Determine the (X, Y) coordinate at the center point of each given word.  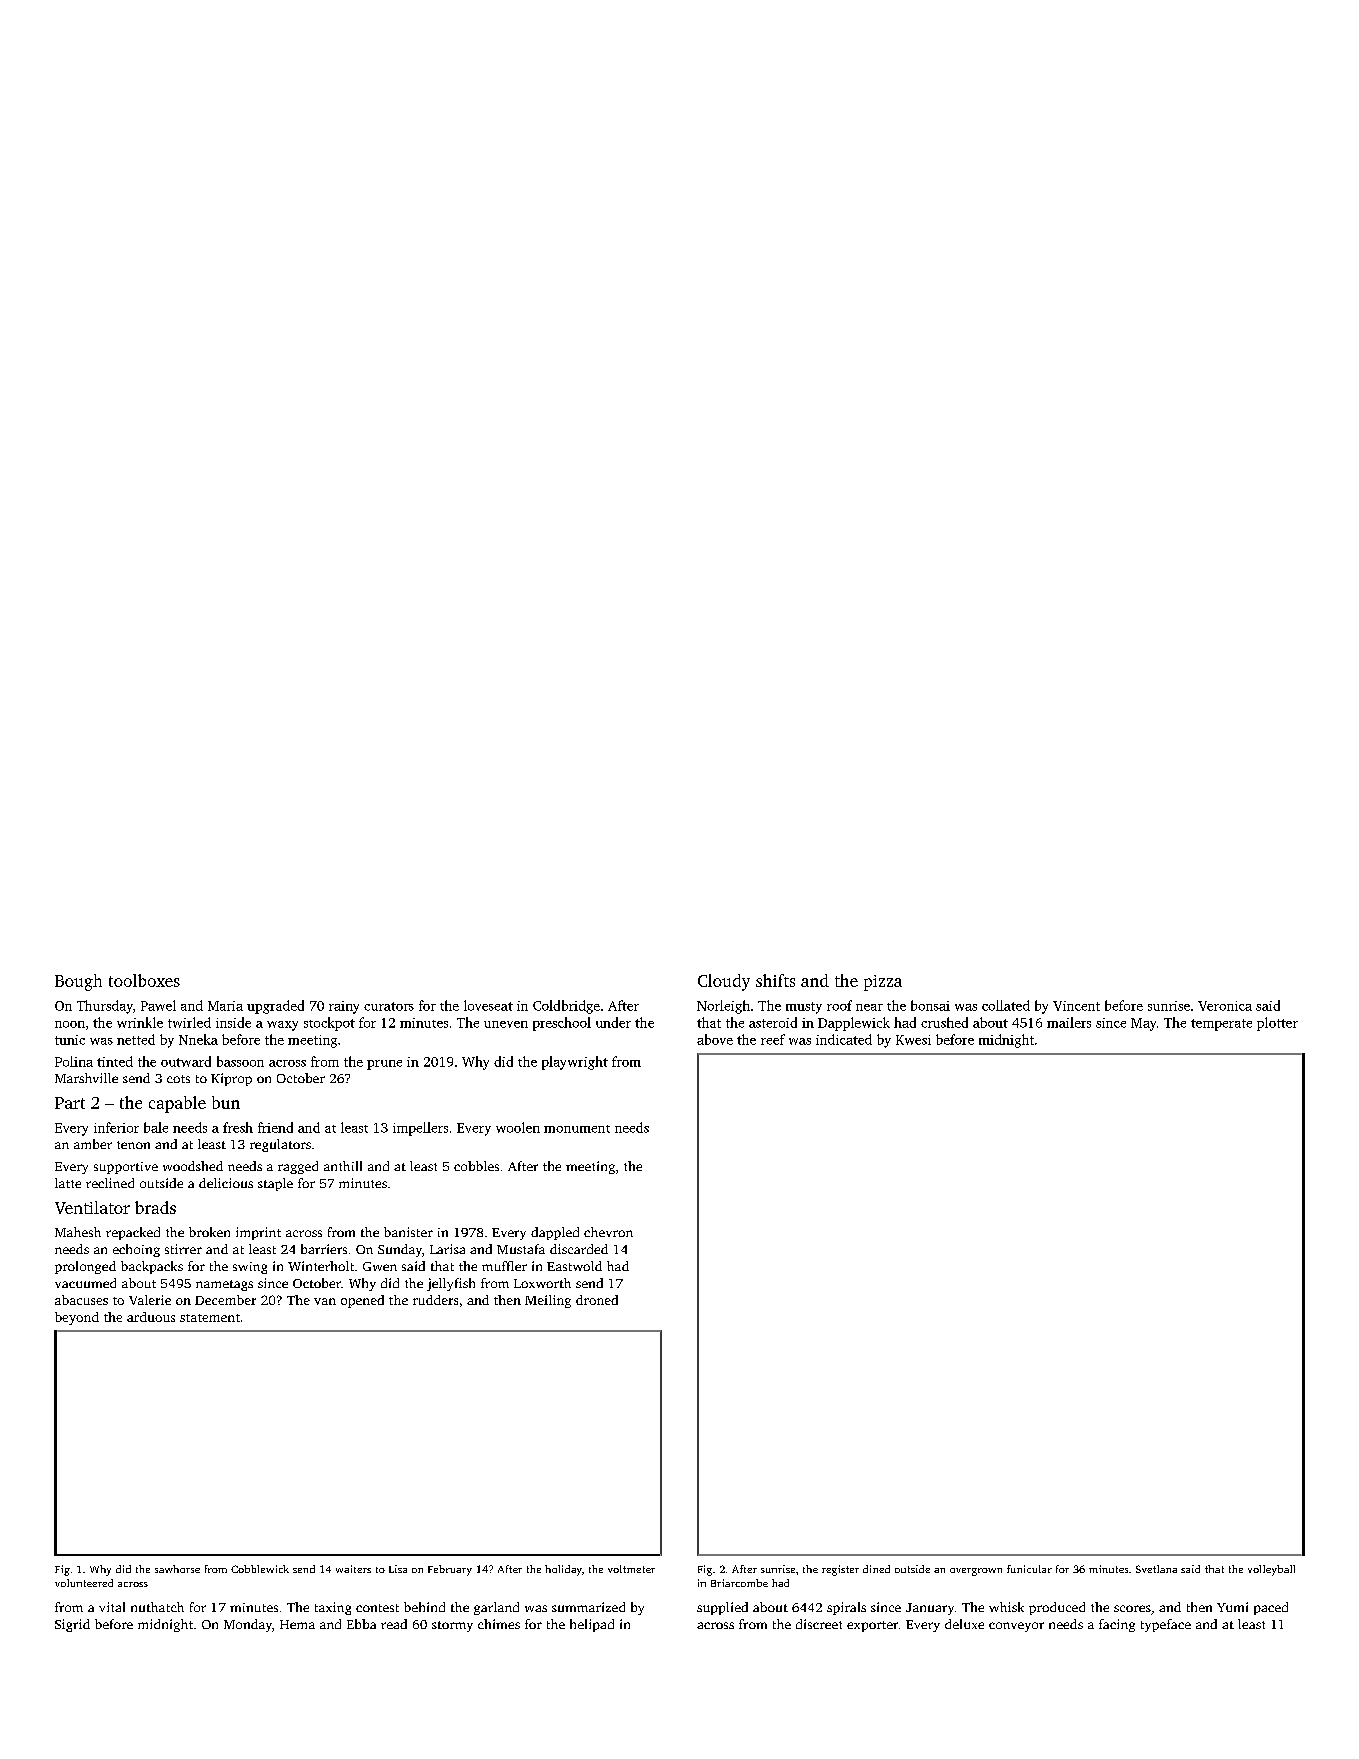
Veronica (1225, 1006)
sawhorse (177, 1569)
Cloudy (724, 982)
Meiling (548, 1301)
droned (597, 1300)
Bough (78, 982)
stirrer (183, 1249)
